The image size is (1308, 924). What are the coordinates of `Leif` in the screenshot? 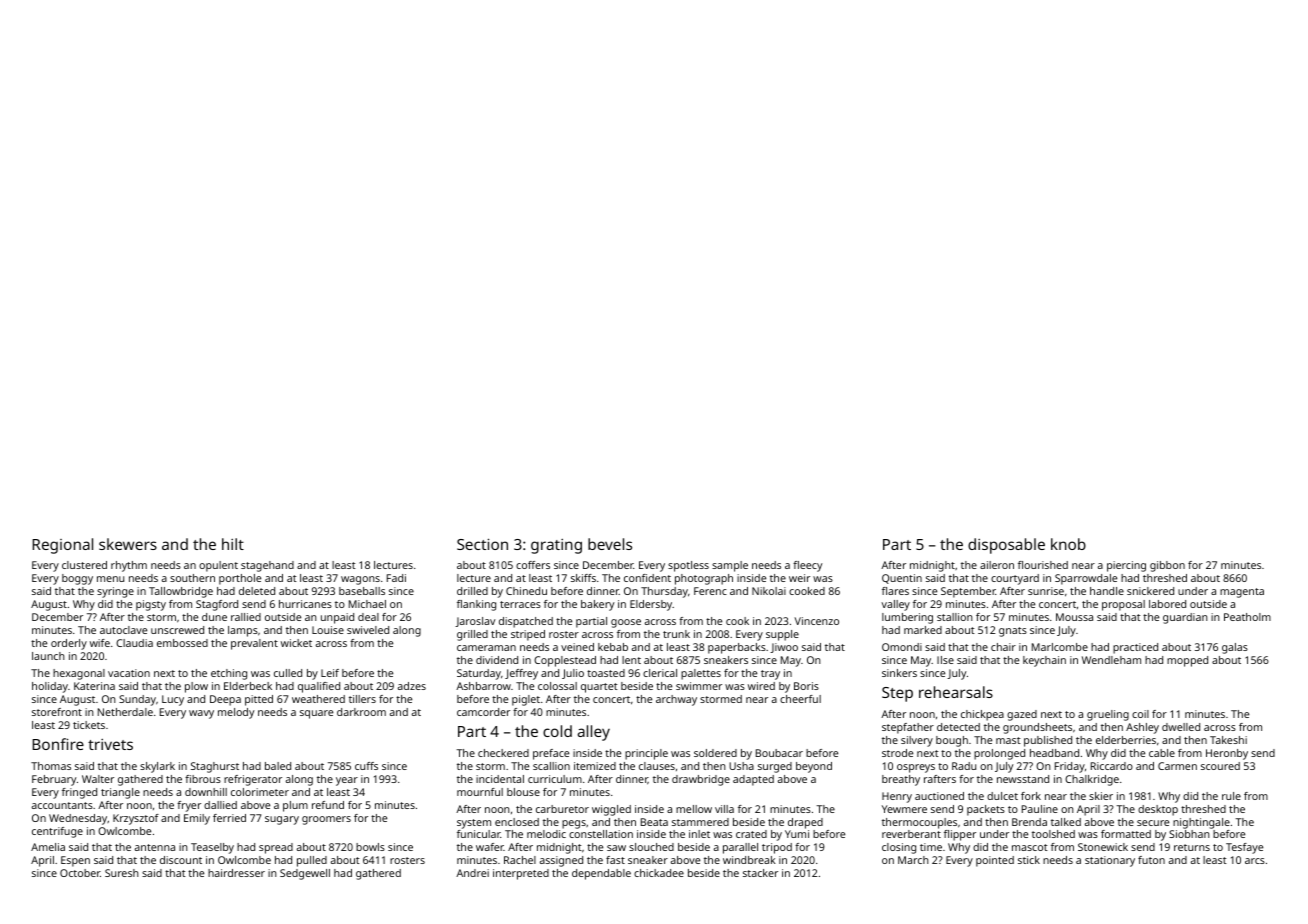 It's located at (330, 673).
